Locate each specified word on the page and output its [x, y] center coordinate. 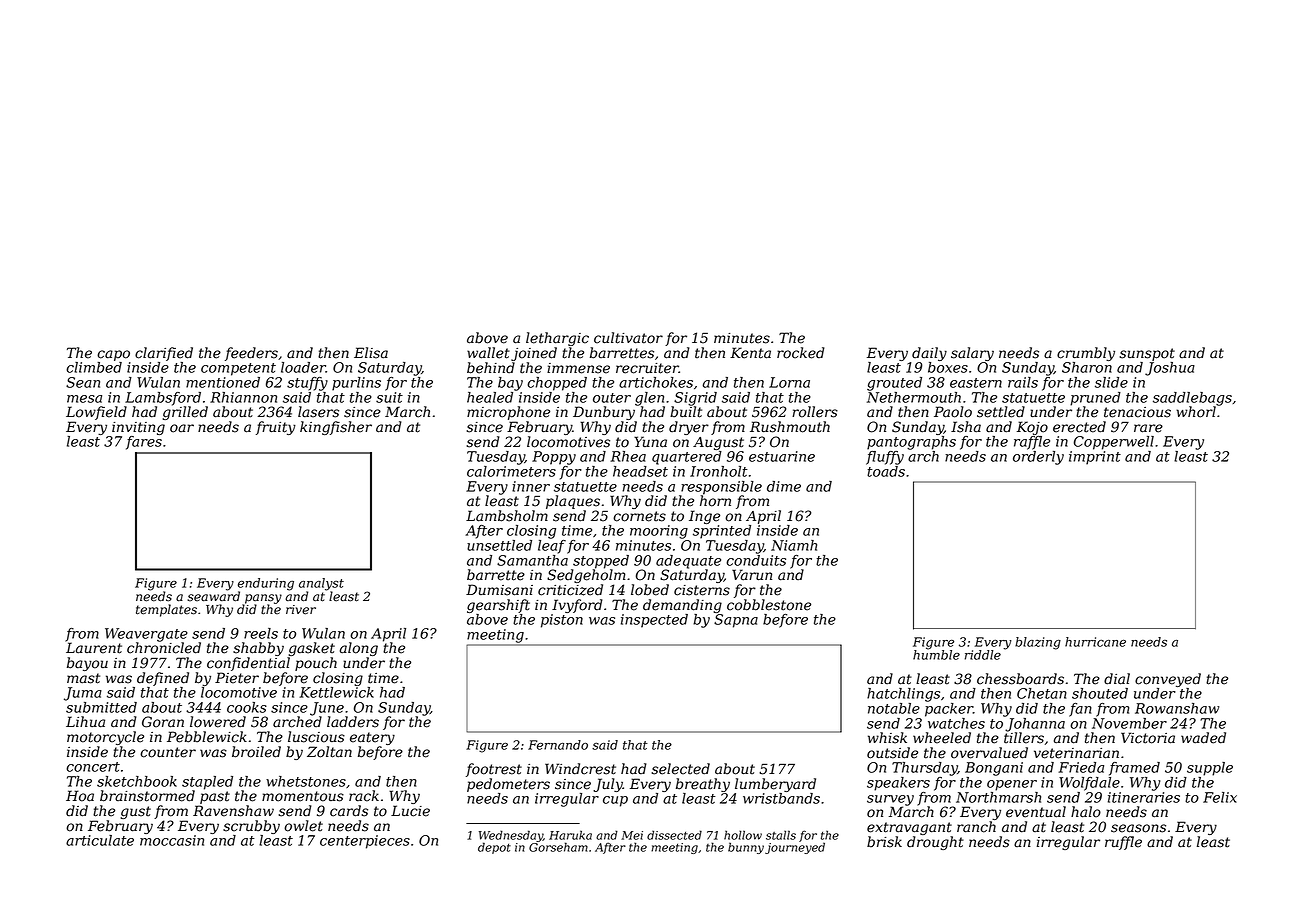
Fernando [558, 745]
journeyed [795, 848]
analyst [321, 584]
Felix [1220, 797]
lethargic [557, 339]
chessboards [1020, 679]
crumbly [1086, 354]
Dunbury [604, 413]
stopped [601, 562]
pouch [316, 664]
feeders [251, 354]
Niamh [794, 545]
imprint [1095, 458]
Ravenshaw [233, 811]
